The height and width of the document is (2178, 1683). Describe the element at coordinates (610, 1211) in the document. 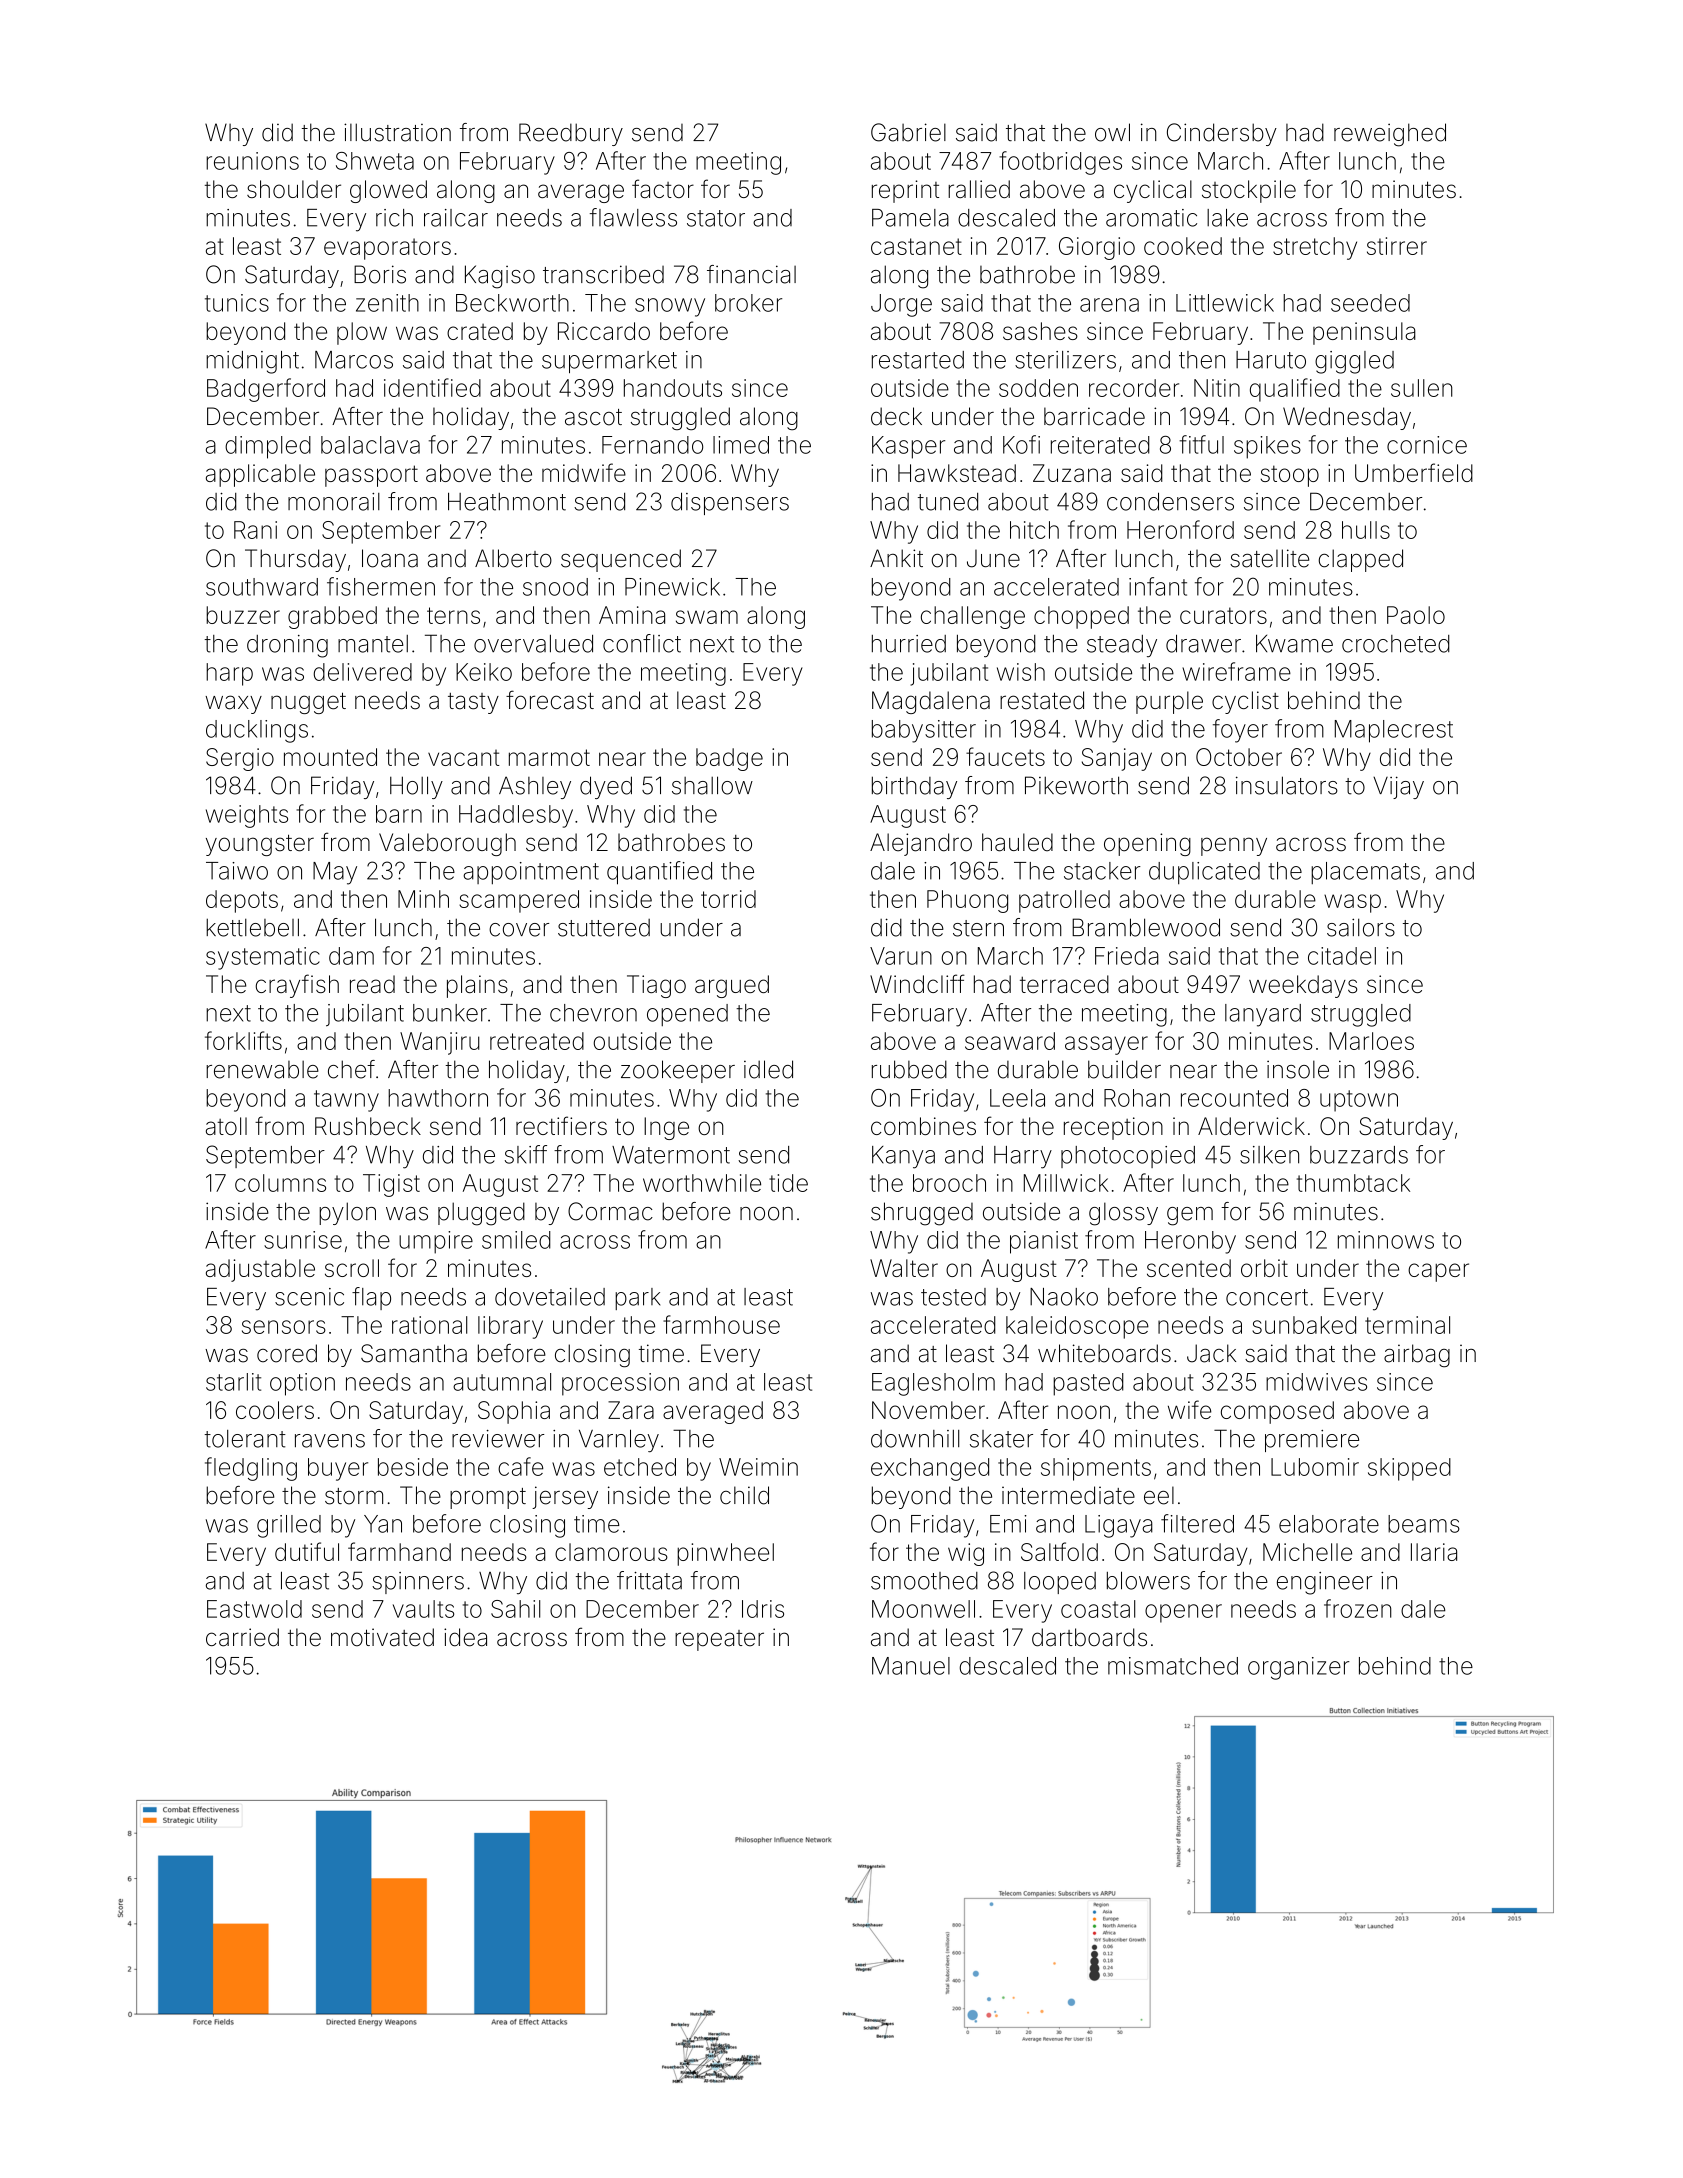

I see `Cormac` at that location.
